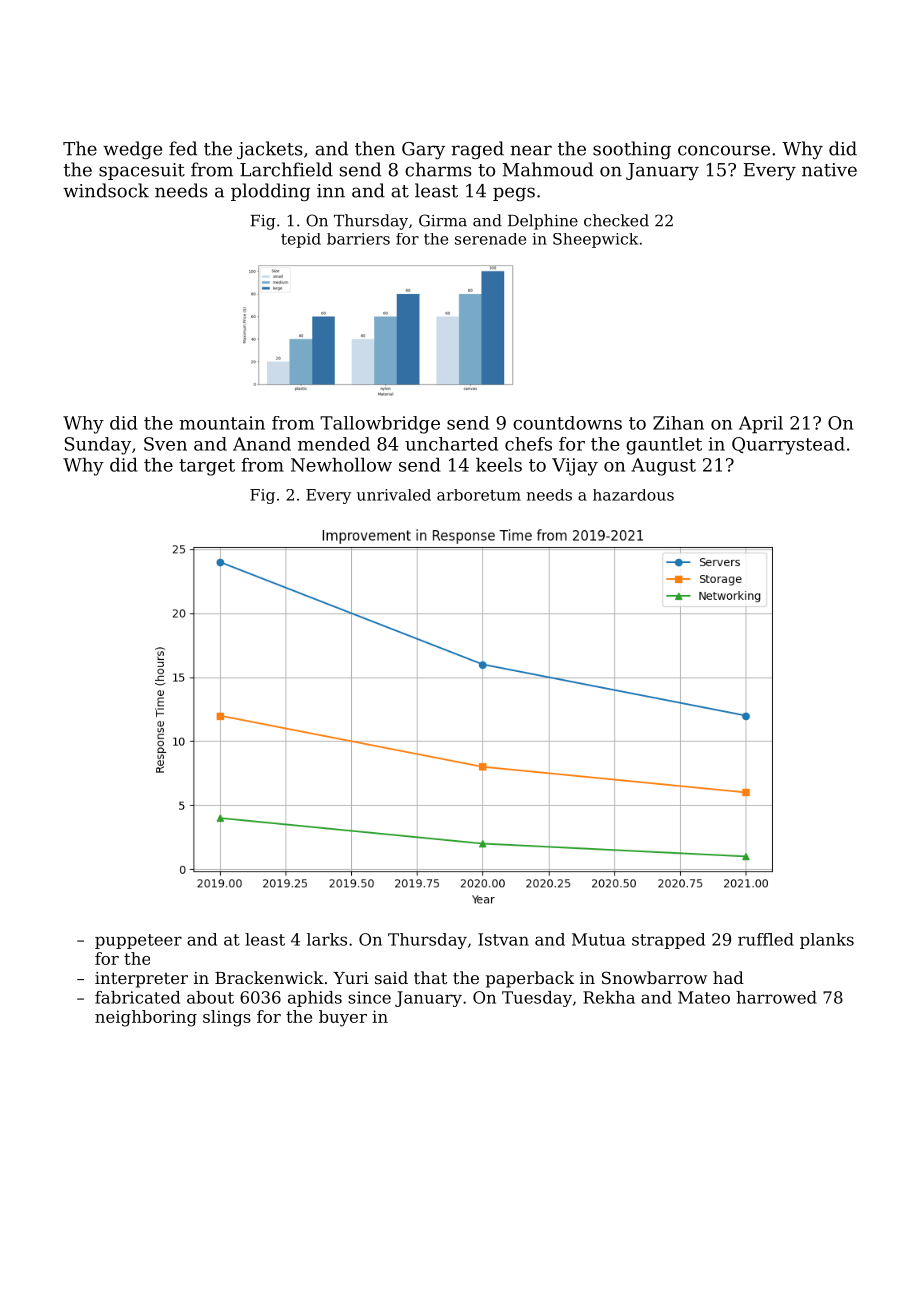  I want to click on unrivaled, so click(394, 495).
